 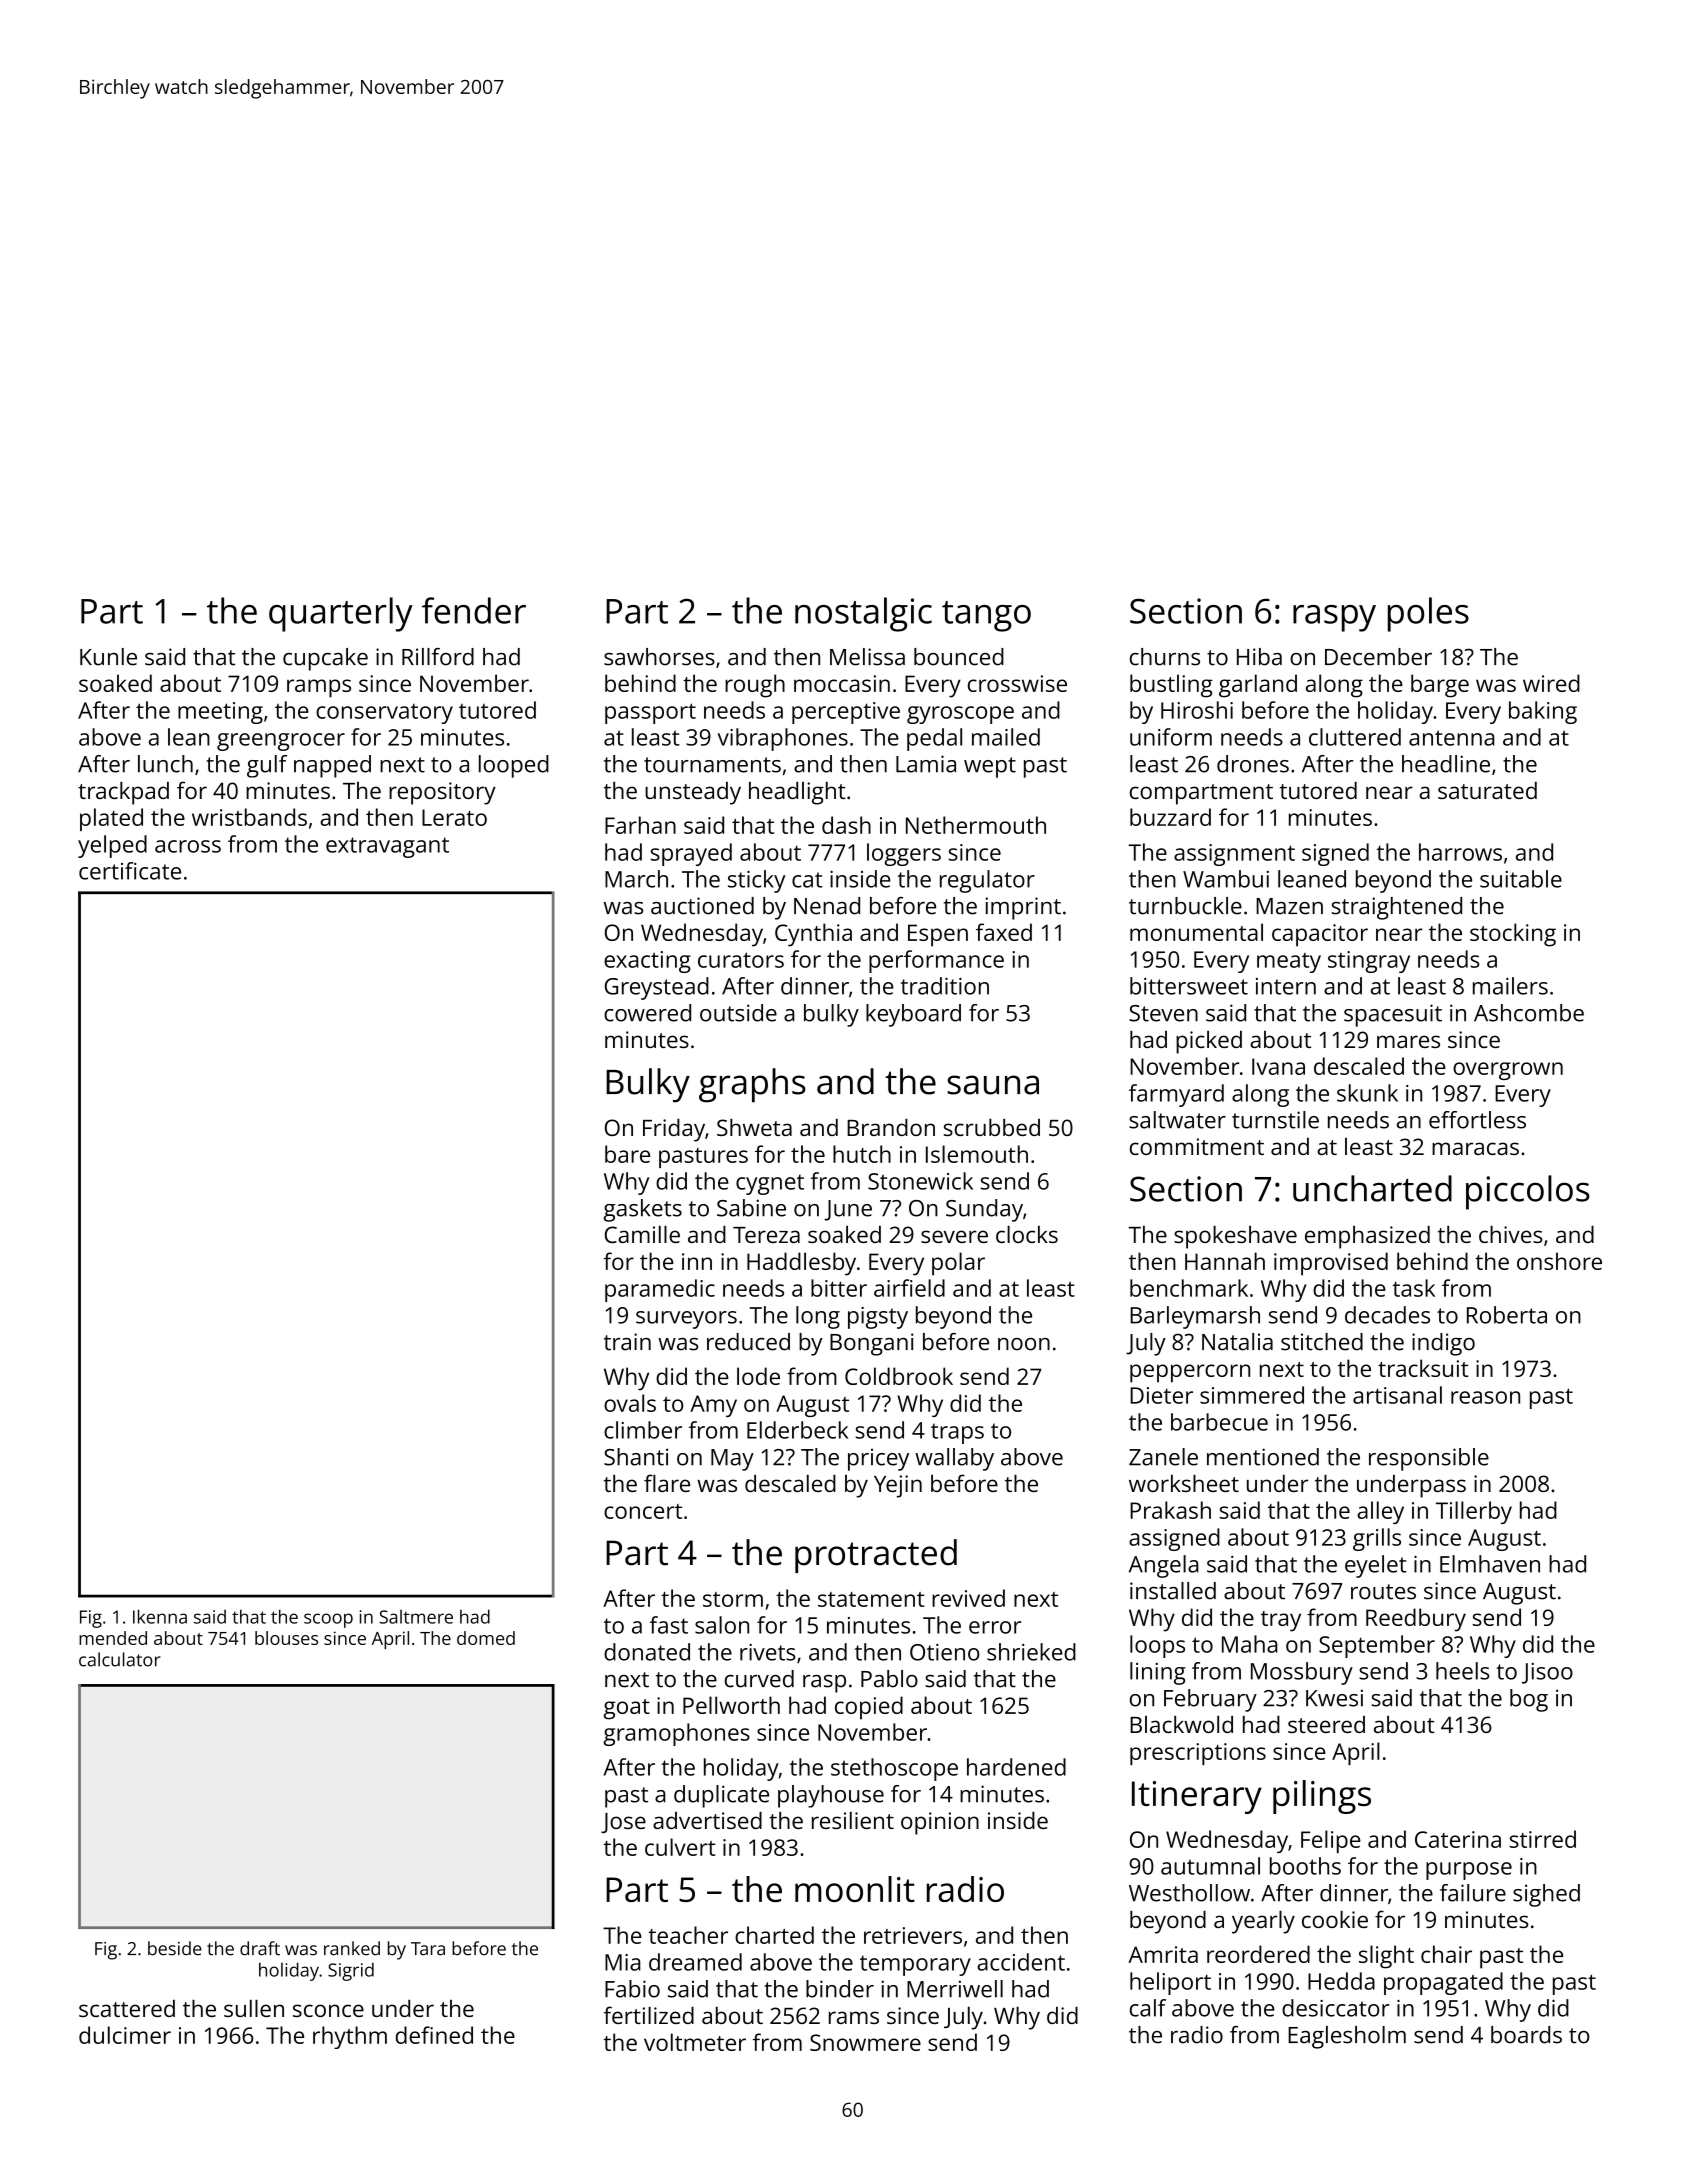 What do you see at coordinates (733, 1599) in the screenshot?
I see `storm` at bounding box center [733, 1599].
